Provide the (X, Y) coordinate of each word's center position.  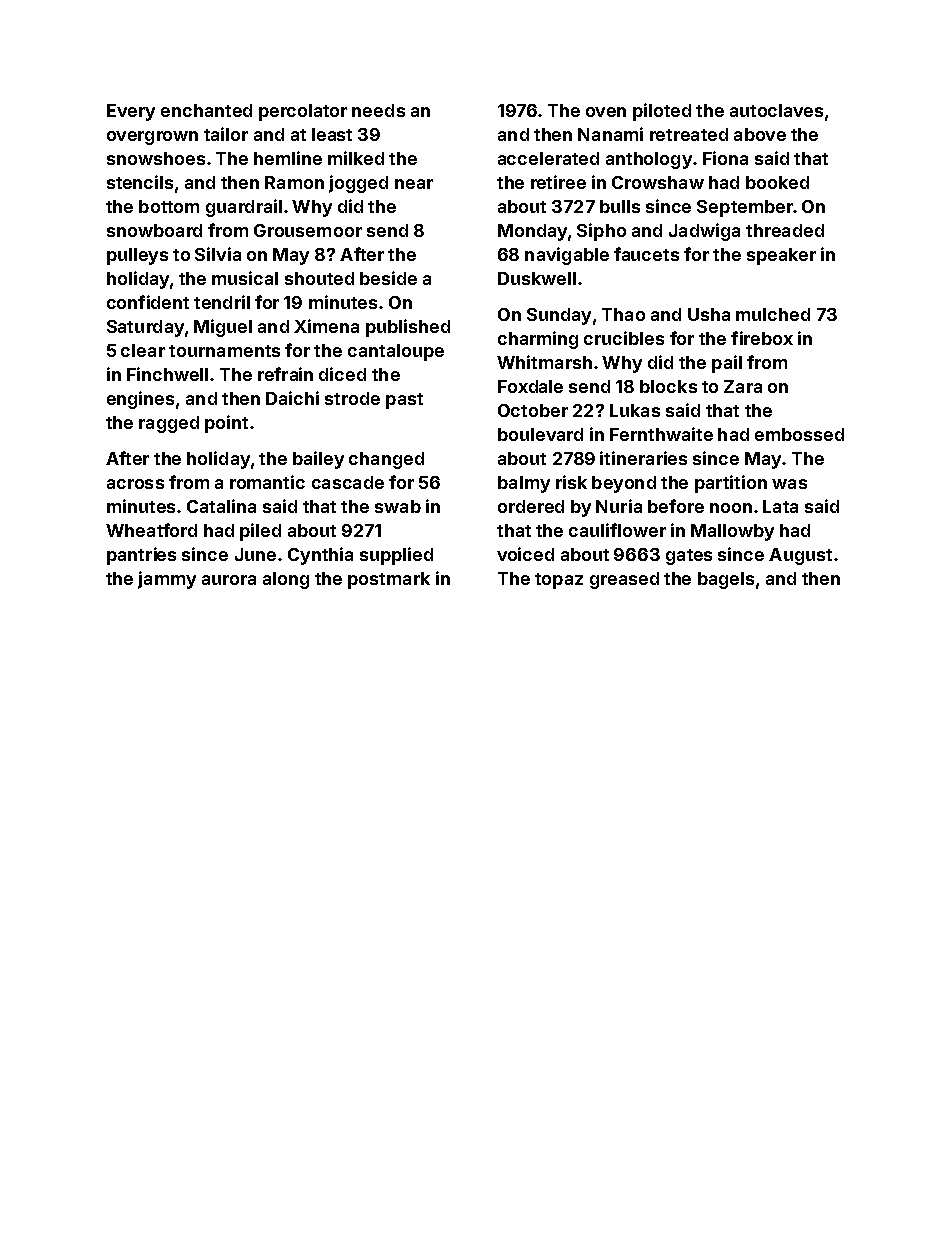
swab (398, 506)
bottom (169, 206)
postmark (389, 580)
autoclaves (776, 110)
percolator (303, 112)
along (286, 580)
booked (777, 182)
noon (731, 508)
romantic (267, 482)
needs (378, 110)
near (414, 184)
